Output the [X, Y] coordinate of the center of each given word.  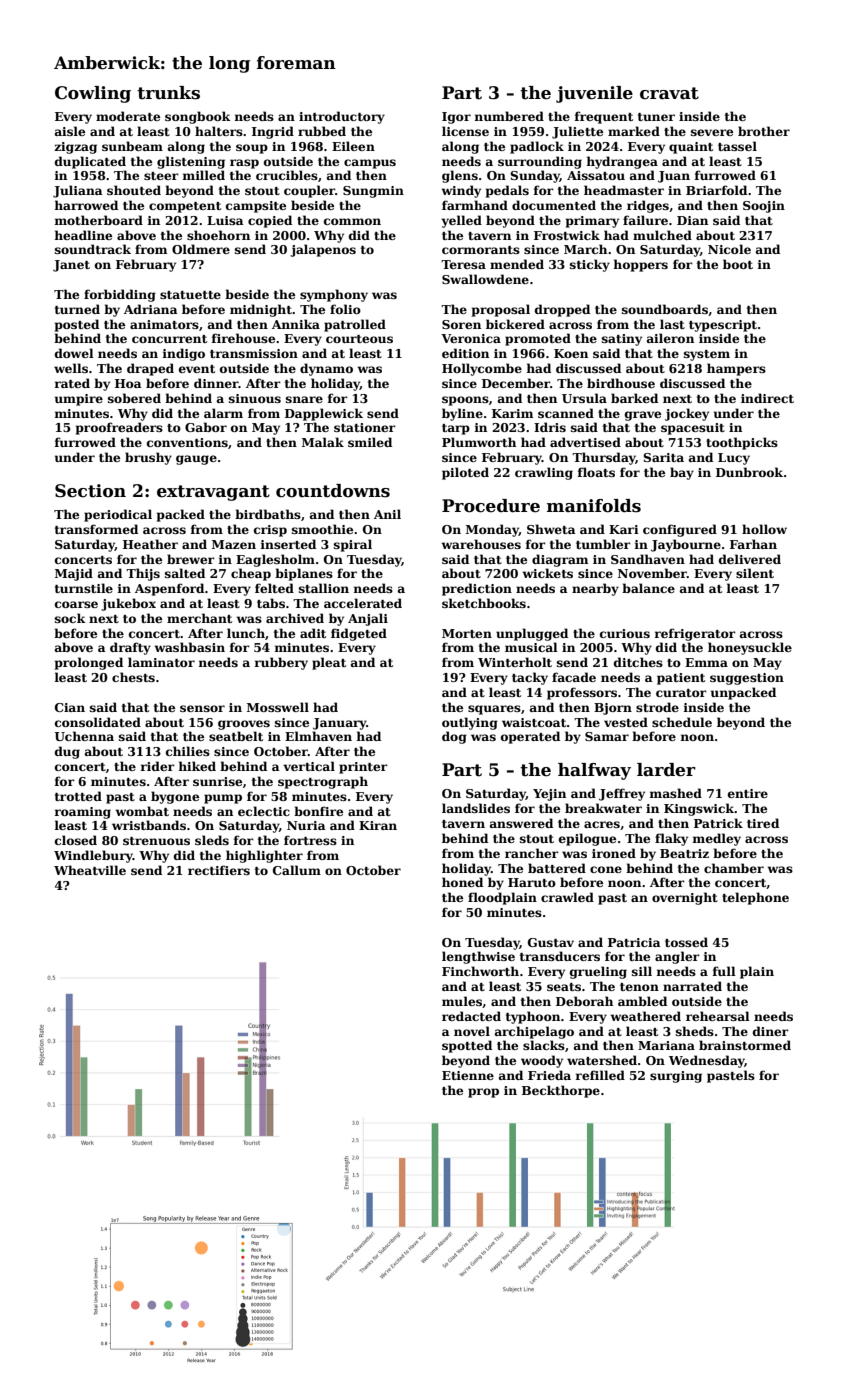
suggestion [747, 679]
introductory [342, 117]
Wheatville [90, 870]
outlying [470, 723]
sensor [202, 708]
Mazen [234, 544]
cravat [669, 93]
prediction [477, 589]
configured [680, 530]
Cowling [93, 94]
